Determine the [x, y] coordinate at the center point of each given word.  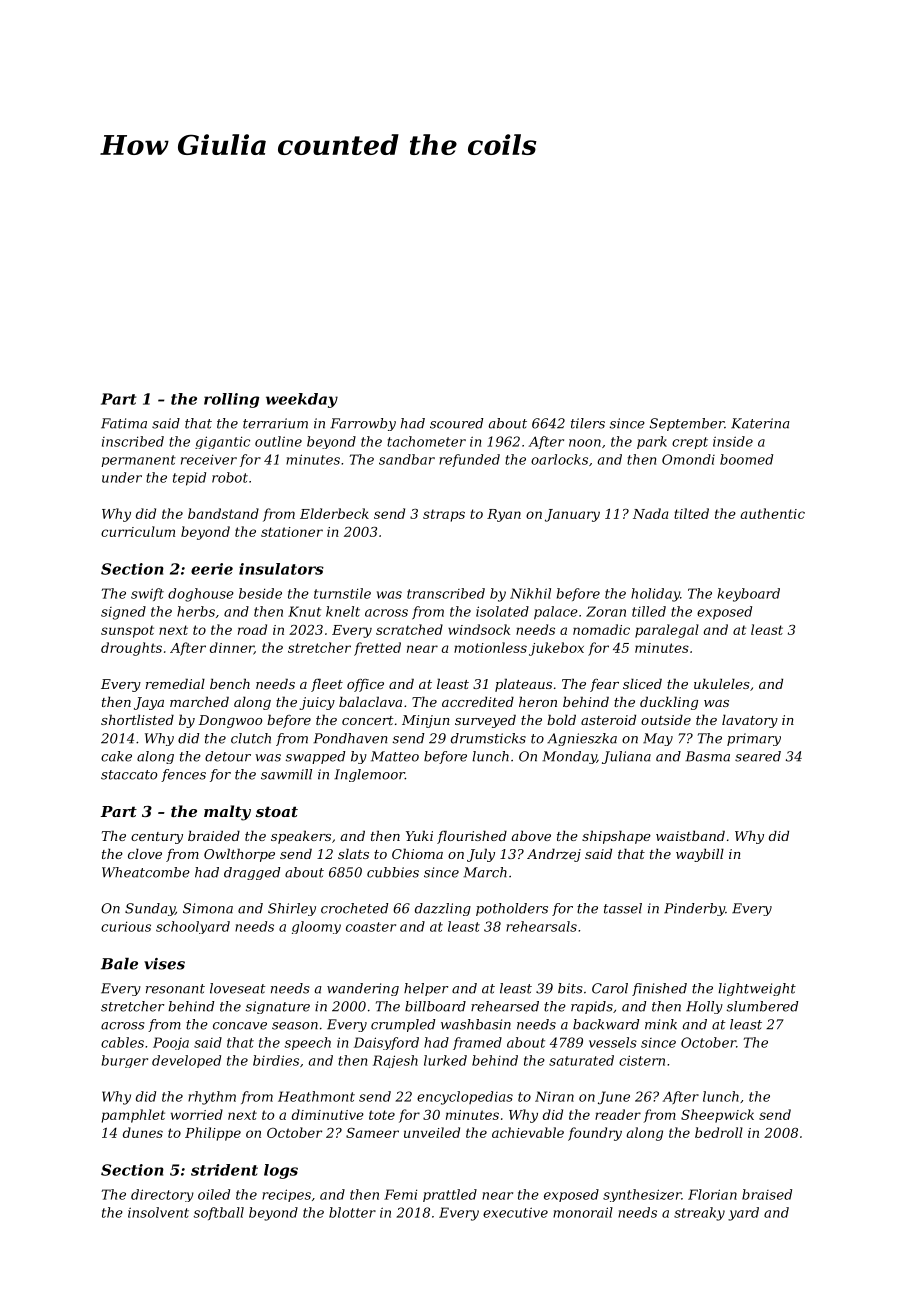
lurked [445, 1060]
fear [604, 685]
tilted [691, 513]
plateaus [523, 685]
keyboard [749, 595]
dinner [232, 648]
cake [116, 756]
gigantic [222, 442]
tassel [623, 908]
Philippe [213, 1134]
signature [278, 1007]
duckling [669, 703]
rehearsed [505, 1006]
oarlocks [559, 459]
